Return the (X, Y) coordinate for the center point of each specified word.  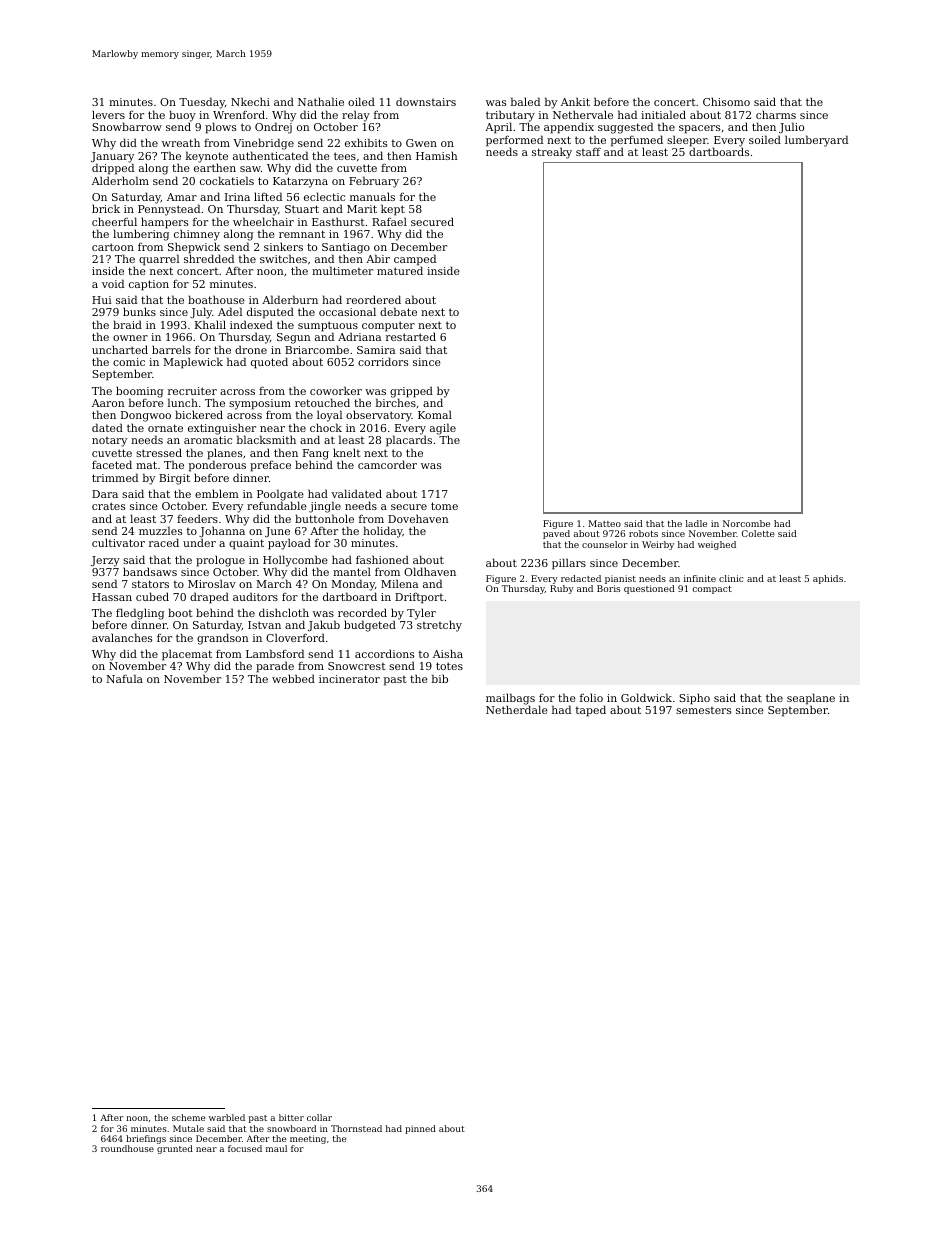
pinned (420, 1129)
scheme (188, 1117)
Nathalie (321, 101)
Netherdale (517, 710)
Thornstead (356, 1128)
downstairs (426, 101)
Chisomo (726, 101)
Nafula (124, 678)
